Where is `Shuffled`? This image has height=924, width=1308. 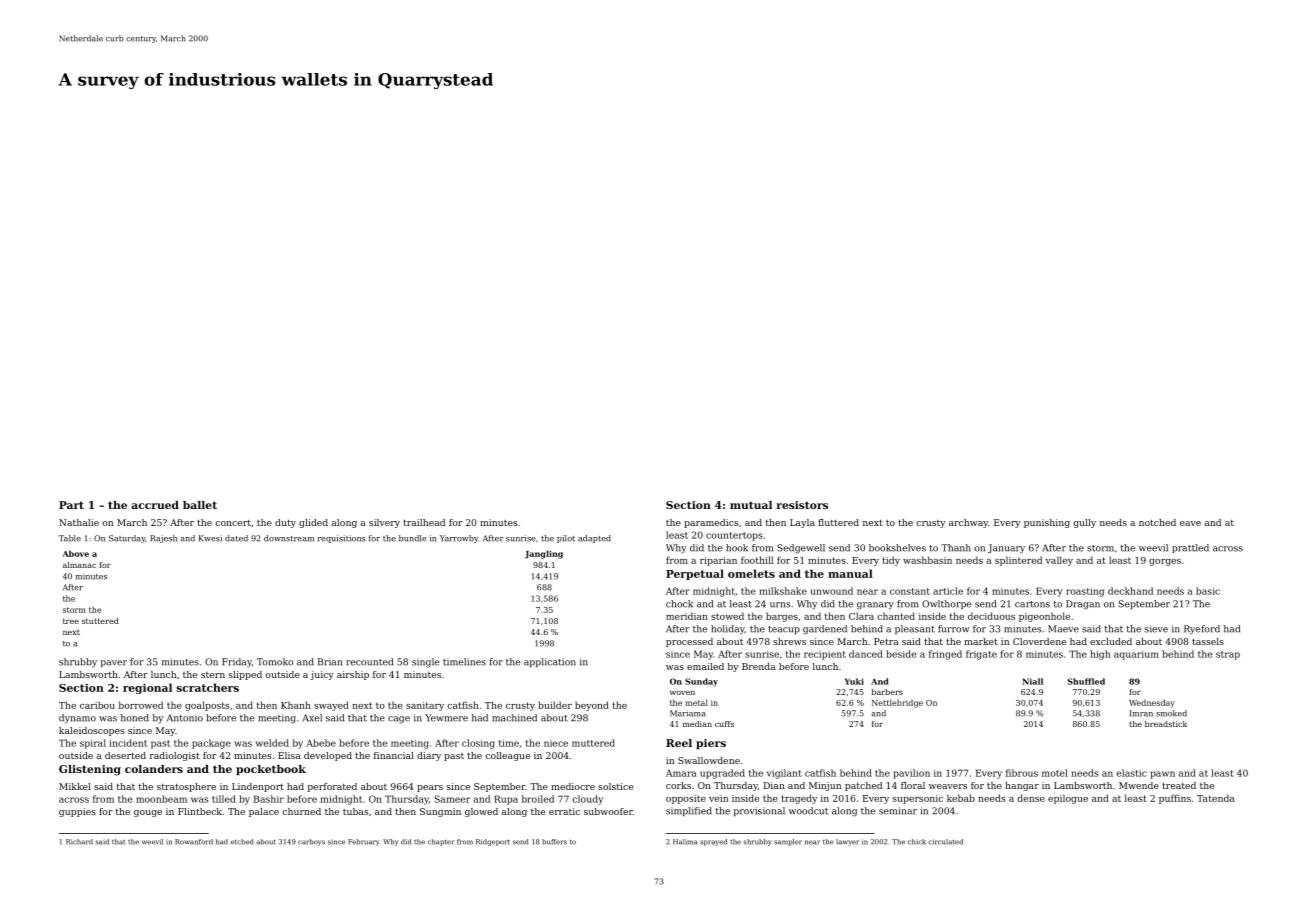 Shuffled is located at coordinates (1086, 681).
